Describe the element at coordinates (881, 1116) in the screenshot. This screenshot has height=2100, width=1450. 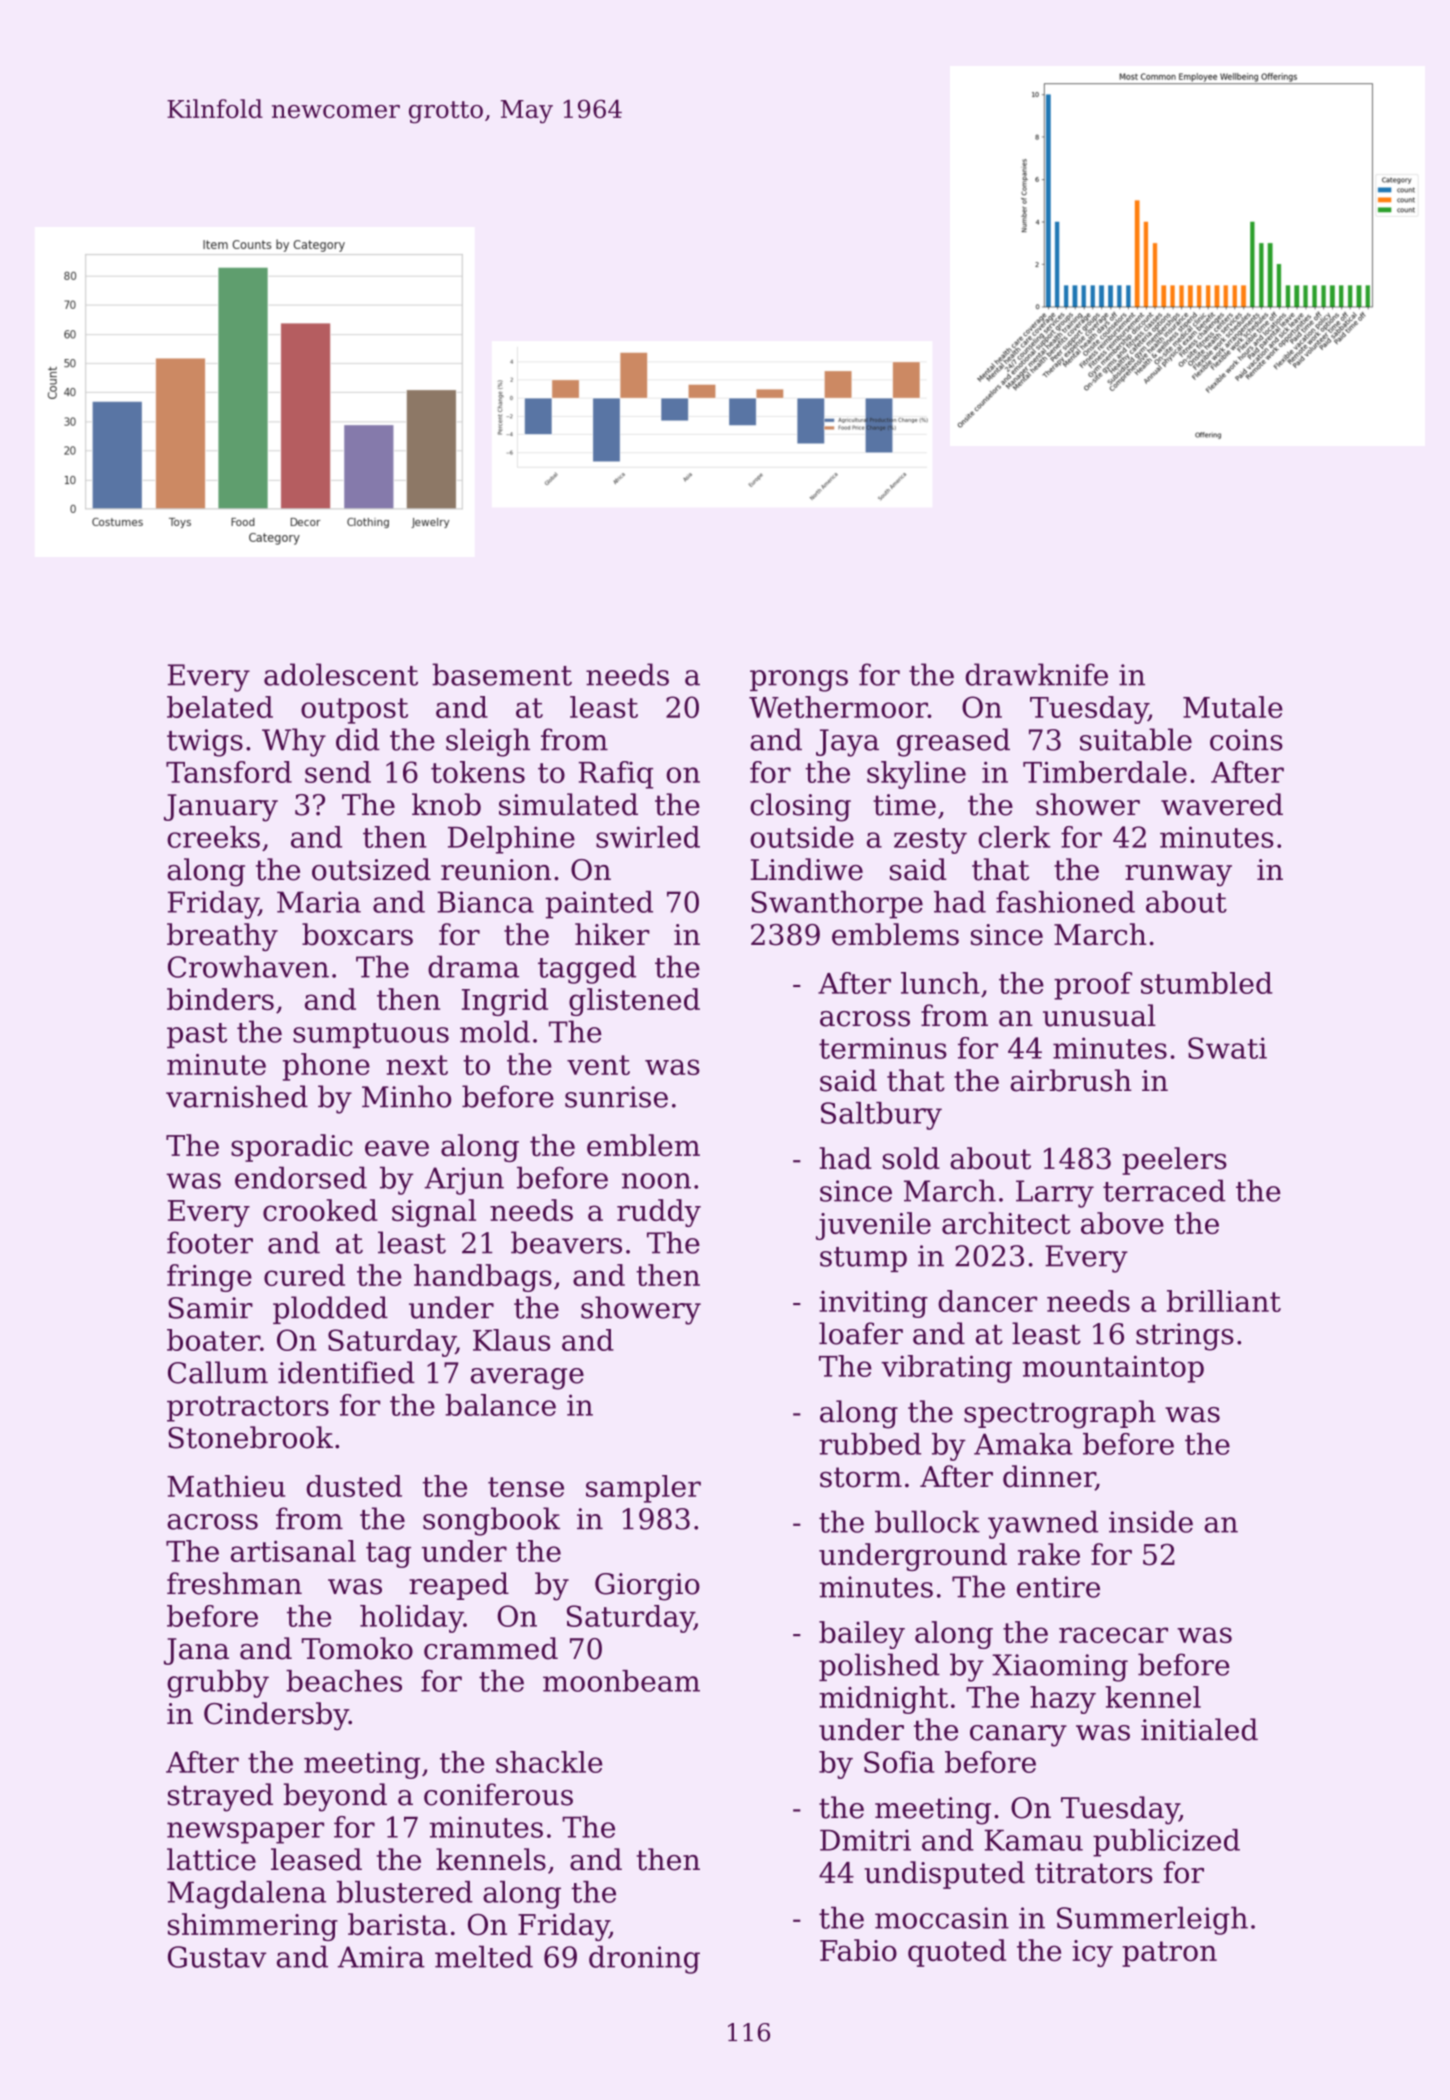
I see `Saltbury` at that location.
